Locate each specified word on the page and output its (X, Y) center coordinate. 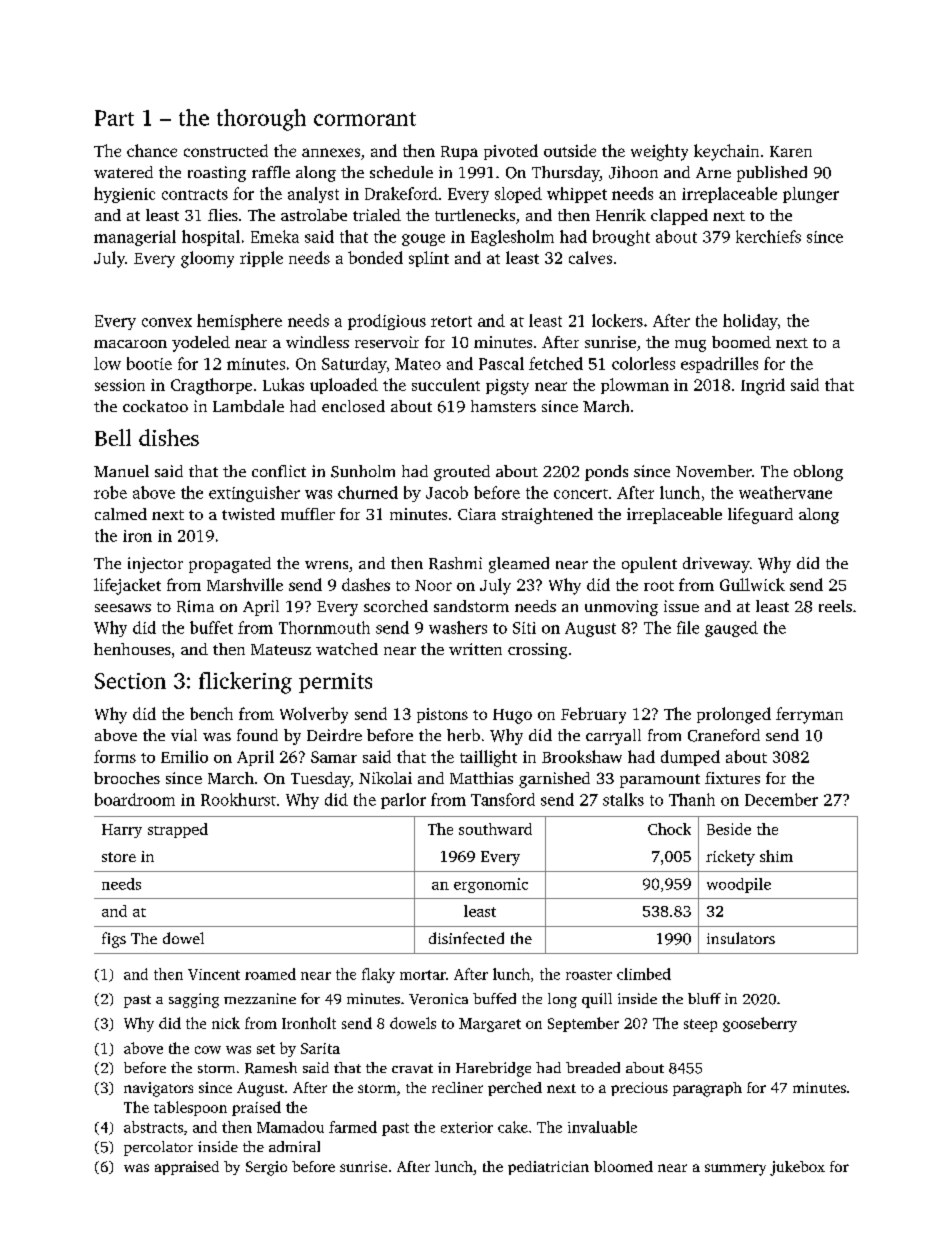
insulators (741, 938)
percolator (158, 1148)
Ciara (477, 514)
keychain (726, 152)
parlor (403, 801)
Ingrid (763, 386)
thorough (261, 120)
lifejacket (127, 586)
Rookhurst (238, 799)
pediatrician (548, 1168)
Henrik (621, 215)
